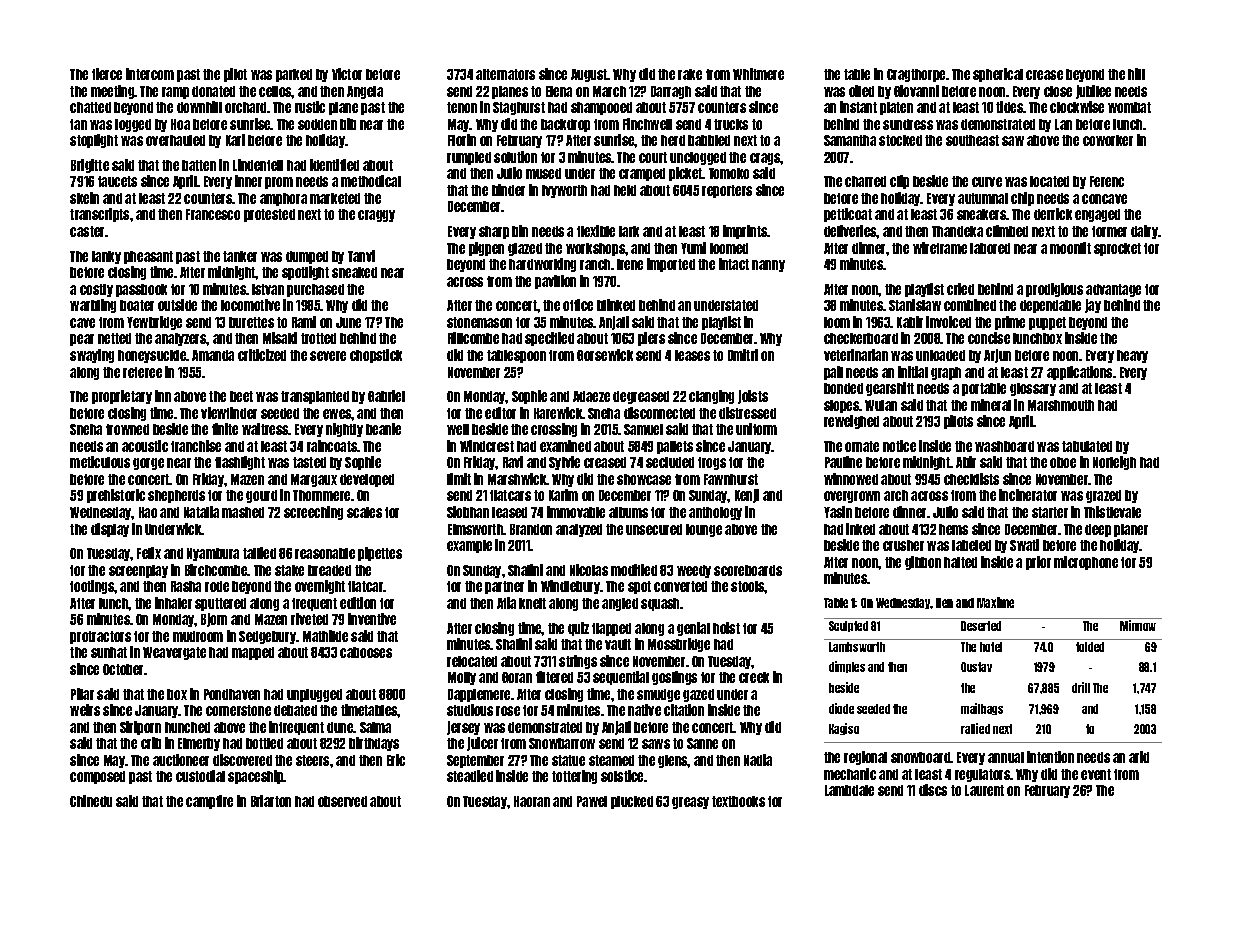  Describe the element at coordinates (768, 266) in the screenshot. I see `nanny` at that location.
